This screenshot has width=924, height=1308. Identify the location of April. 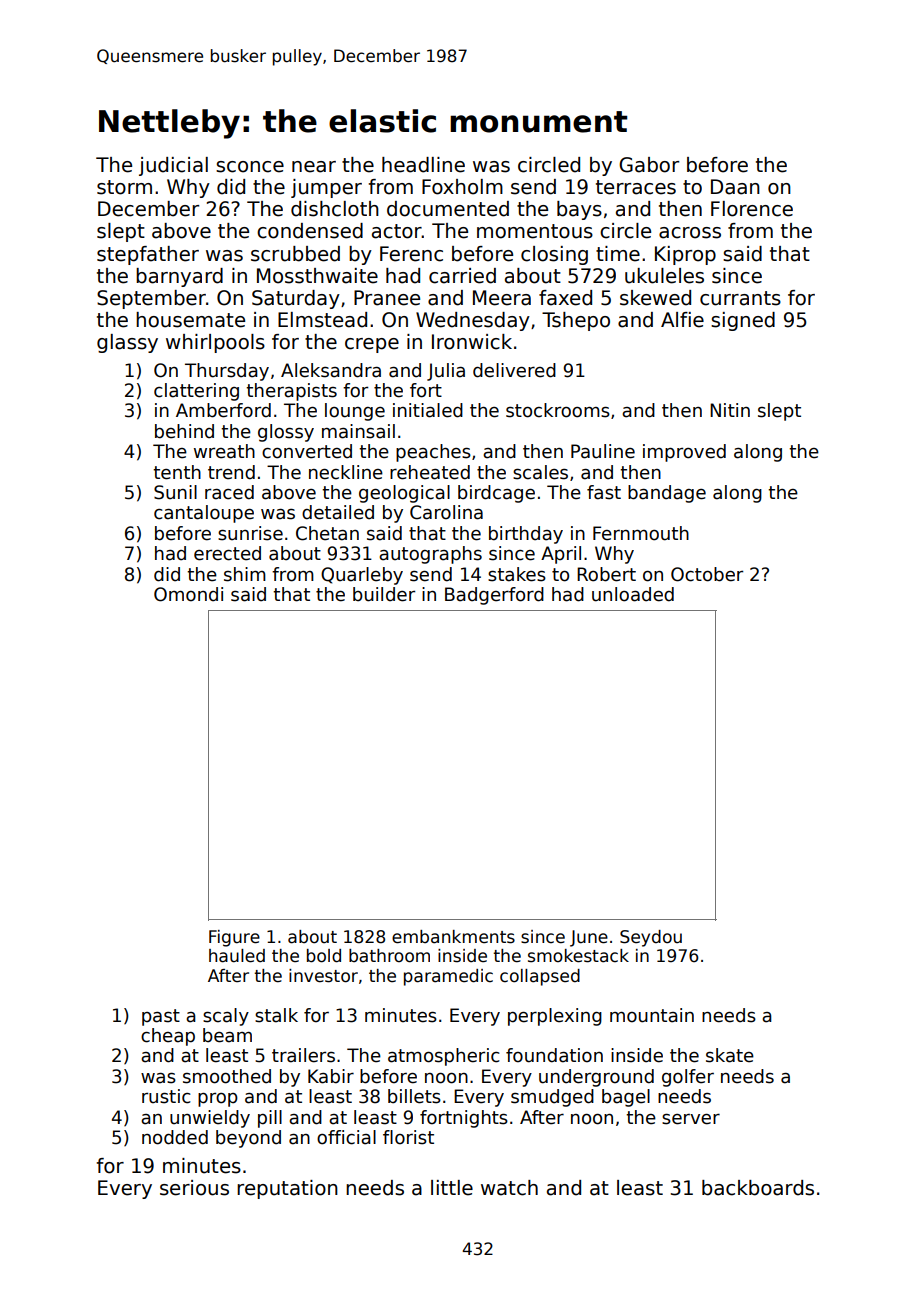
(561, 555).
